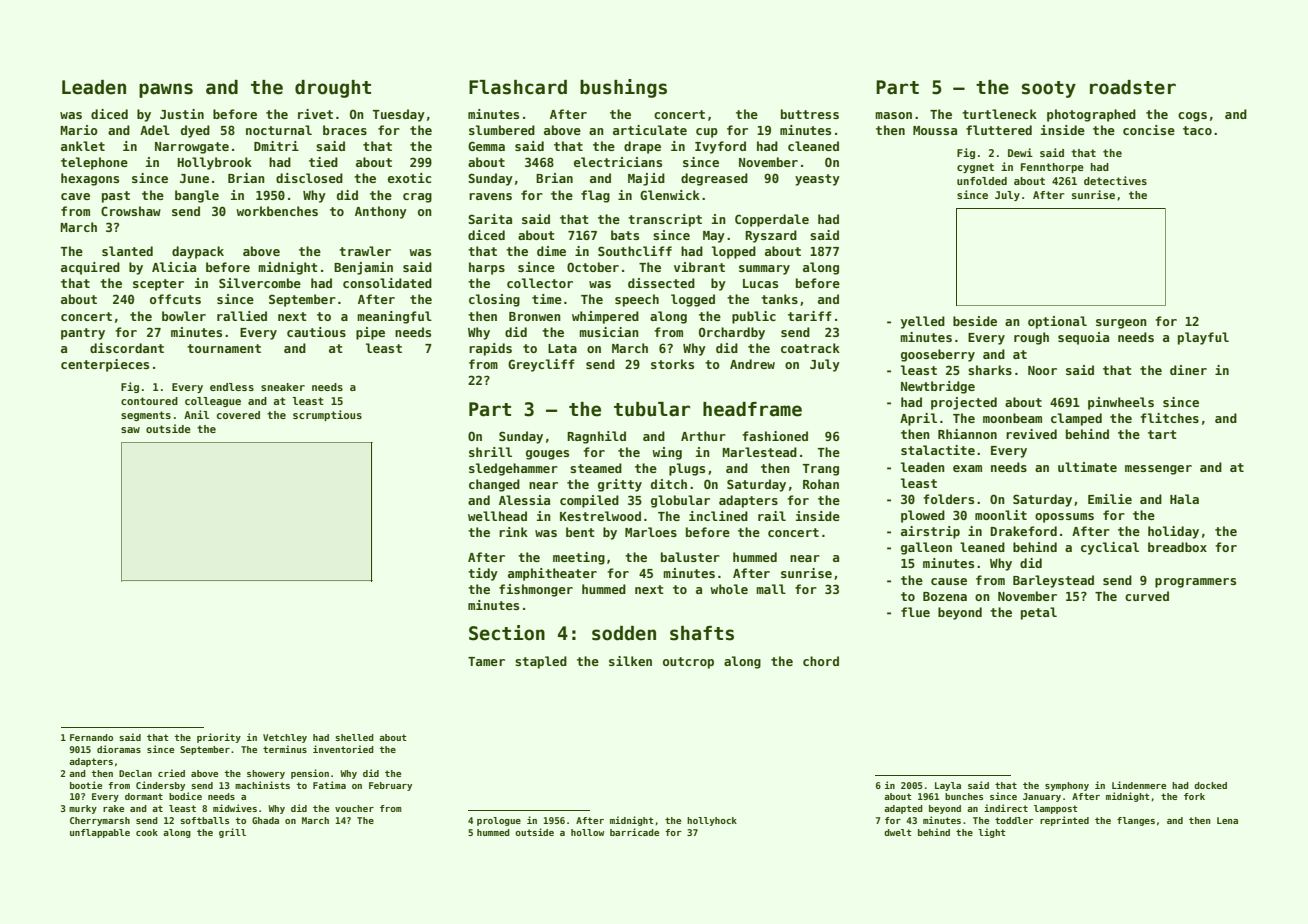  What do you see at coordinates (166, 90) in the screenshot?
I see `pawns` at bounding box center [166, 90].
